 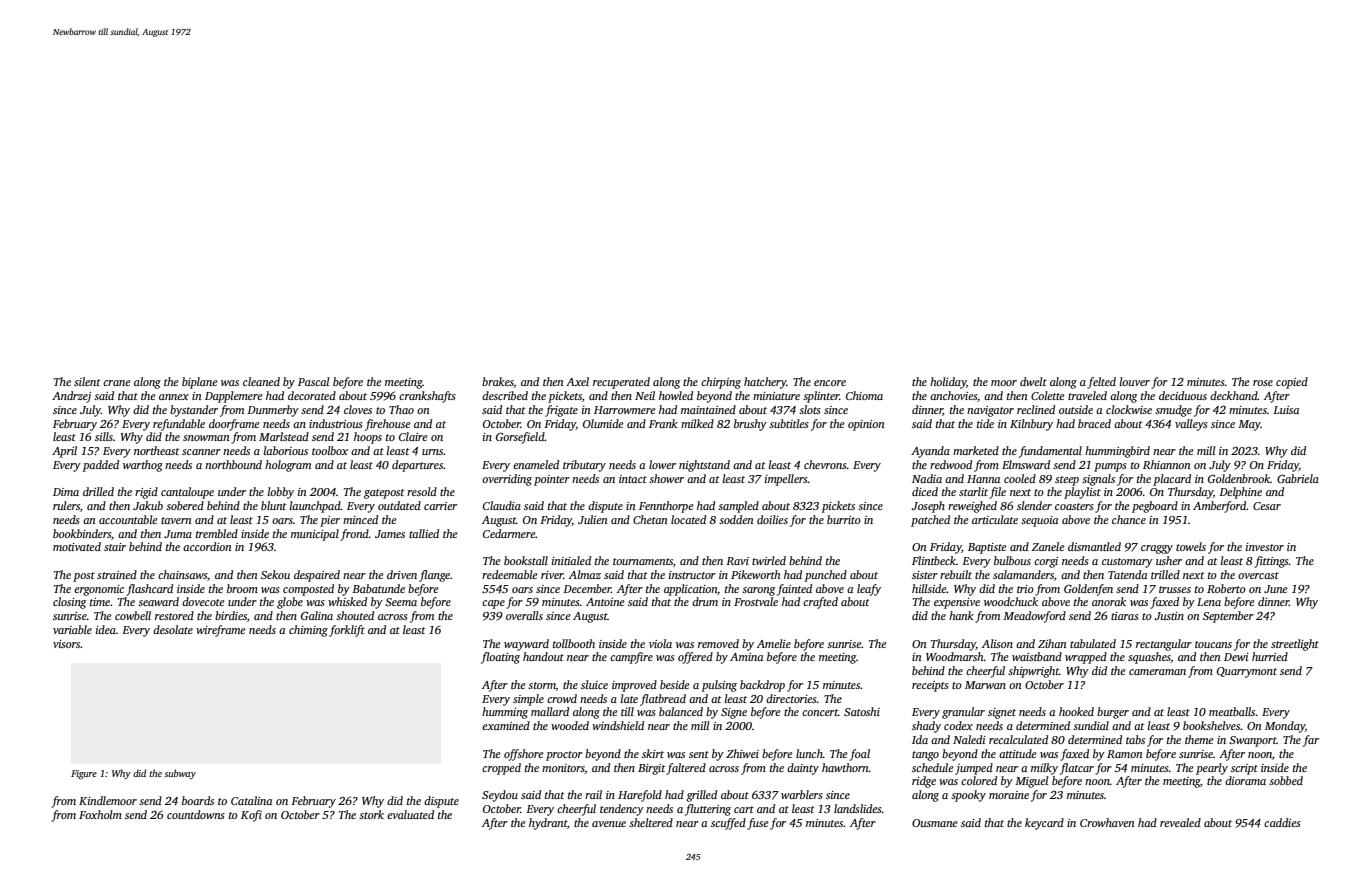 What do you see at coordinates (1311, 741) in the image?
I see `far` at bounding box center [1311, 741].
